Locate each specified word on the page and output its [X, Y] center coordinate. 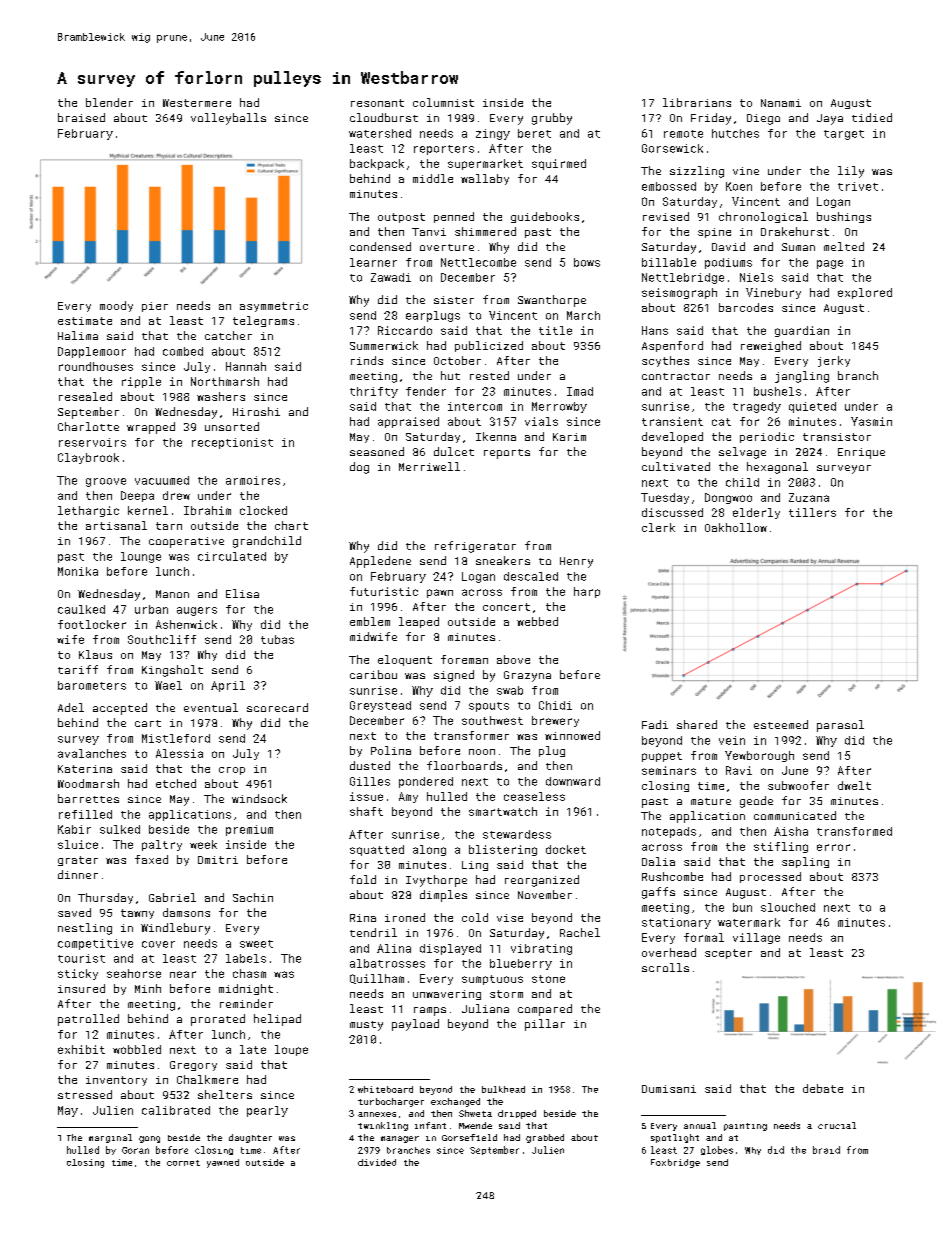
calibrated [176, 1110]
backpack [377, 164]
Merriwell [429, 466]
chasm [249, 973]
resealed [85, 396]
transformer [471, 735]
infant [430, 1125]
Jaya [830, 119]
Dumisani [669, 1089]
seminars [669, 770]
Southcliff [162, 639]
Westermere [197, 103]
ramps [430, 1011]
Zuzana [809, 497]
